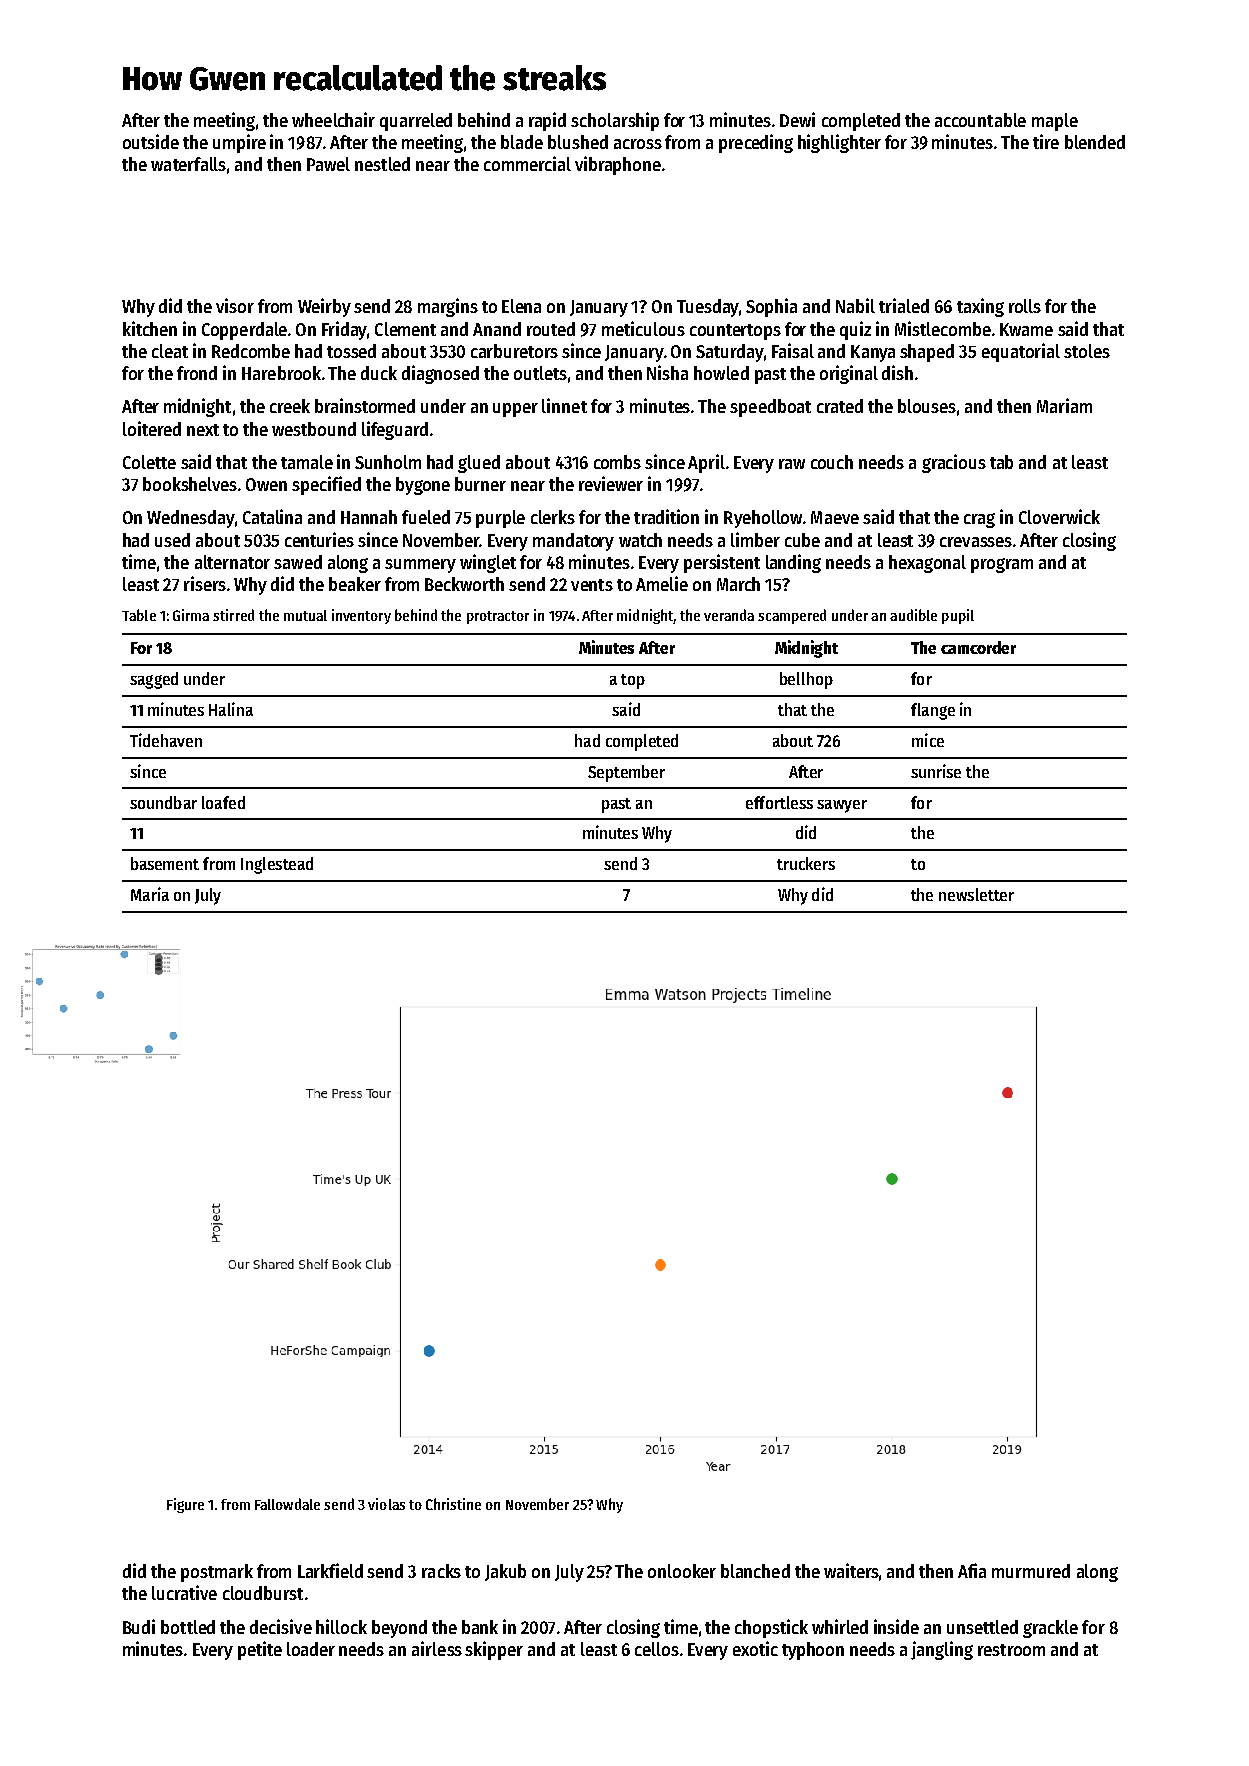 This screenshot has width=1249, height=1766. Describe the element at coordinates (287, 1504) in the screenshot. I see `Fallowdale` at that location.
